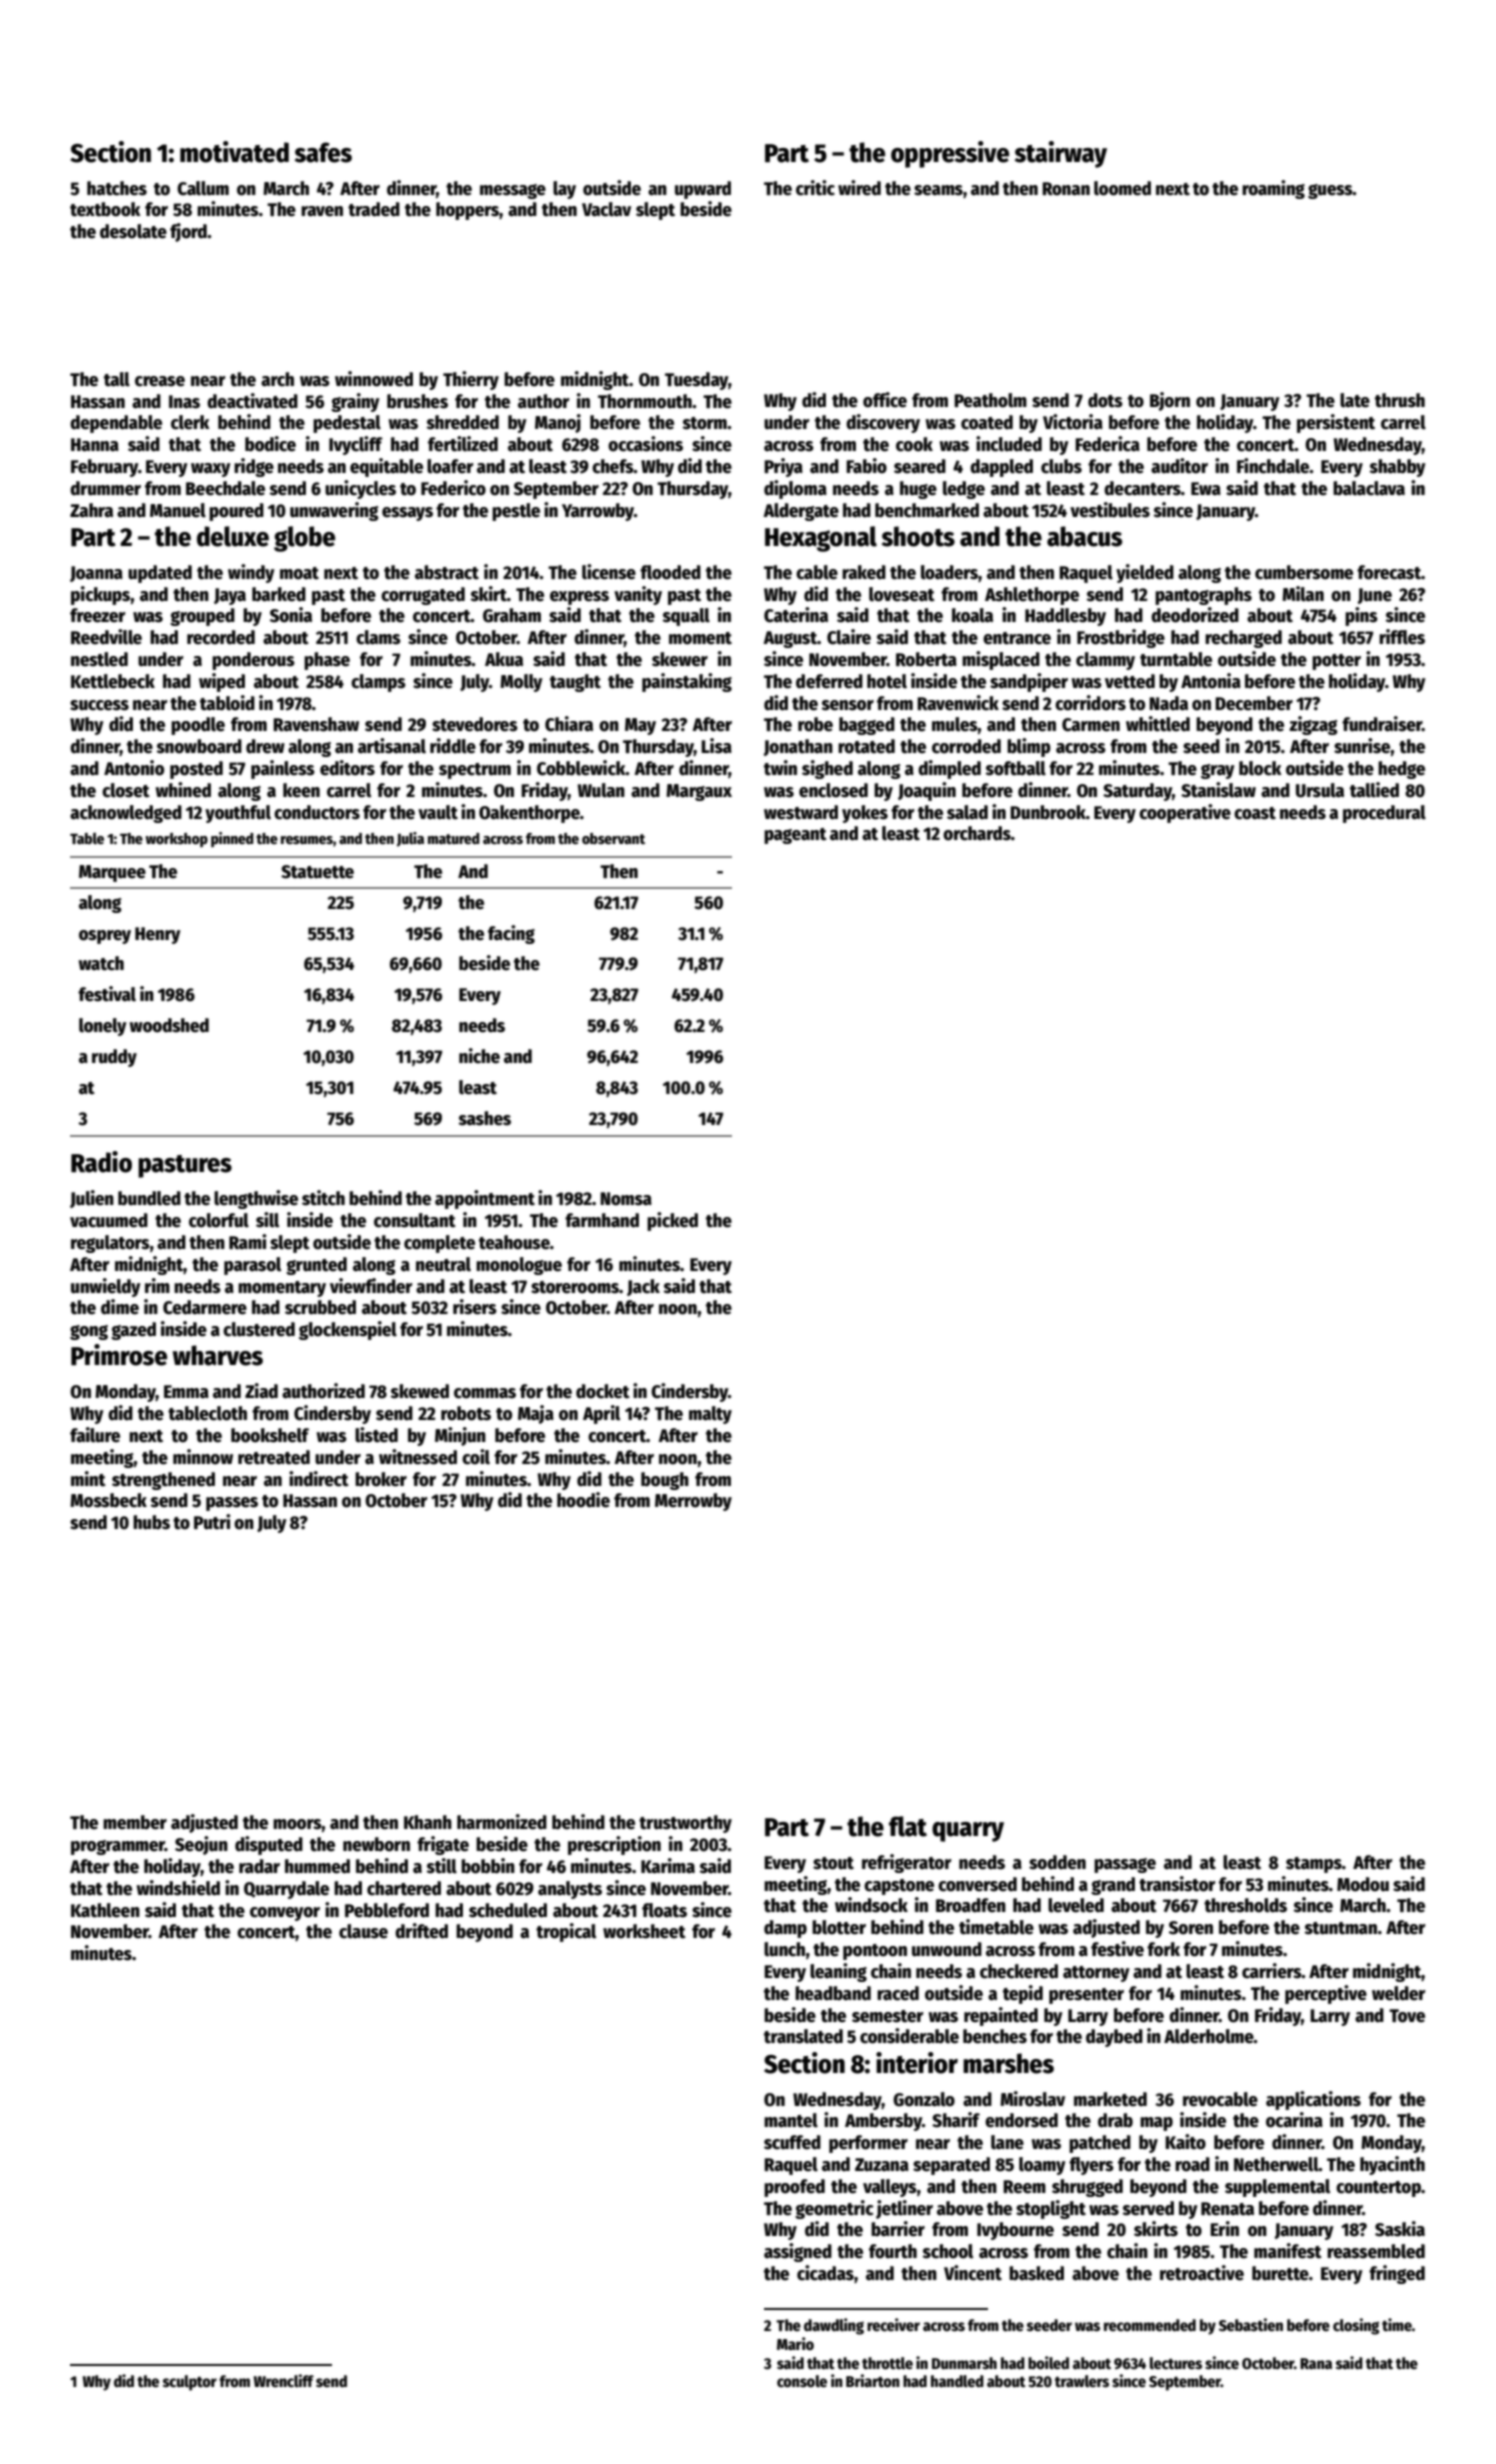 The height and width of the screenshot is (2464, 1496). I want to click on console, so click(802, 2381).
